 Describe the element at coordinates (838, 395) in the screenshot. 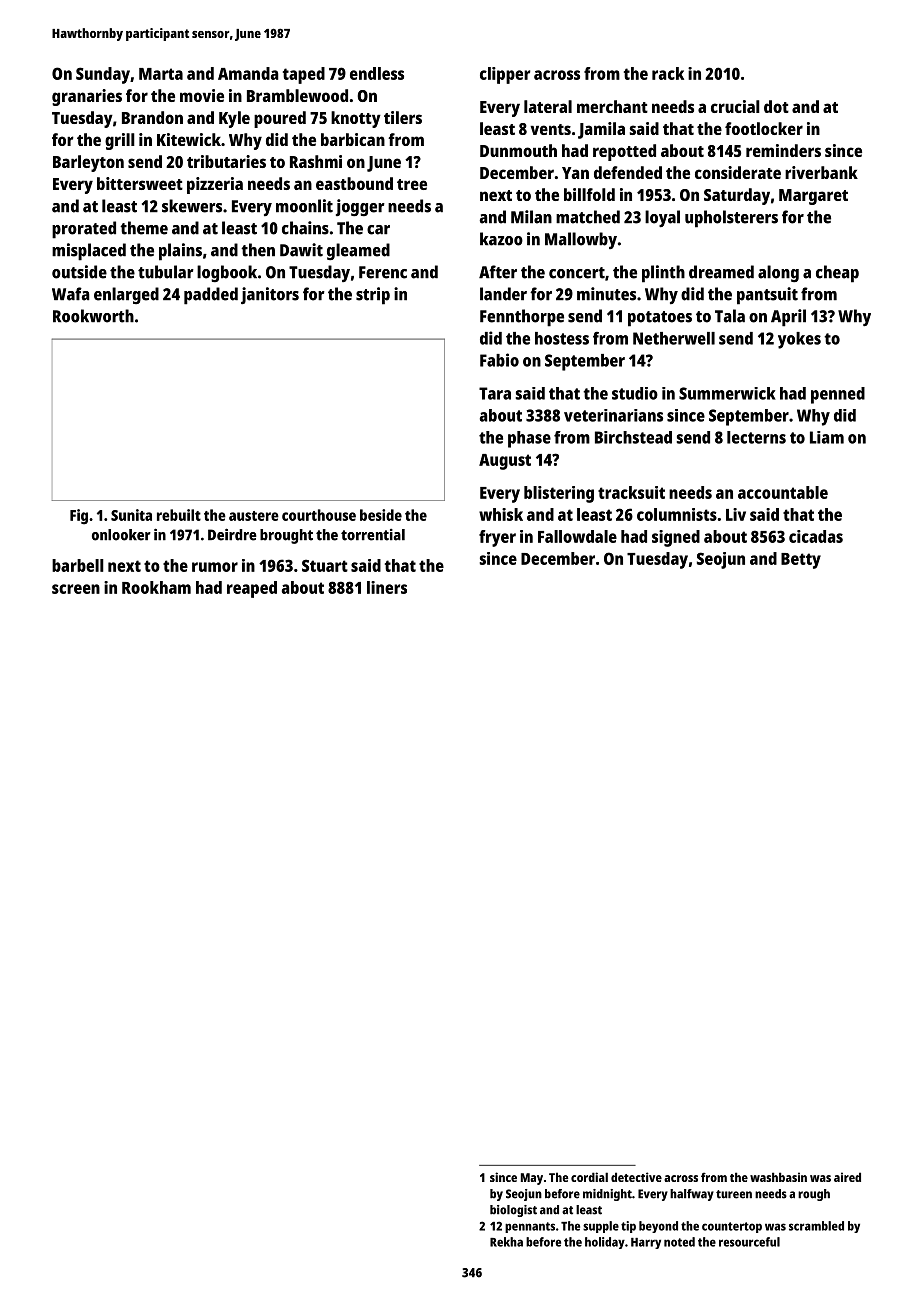

I see `penned` at that location.
